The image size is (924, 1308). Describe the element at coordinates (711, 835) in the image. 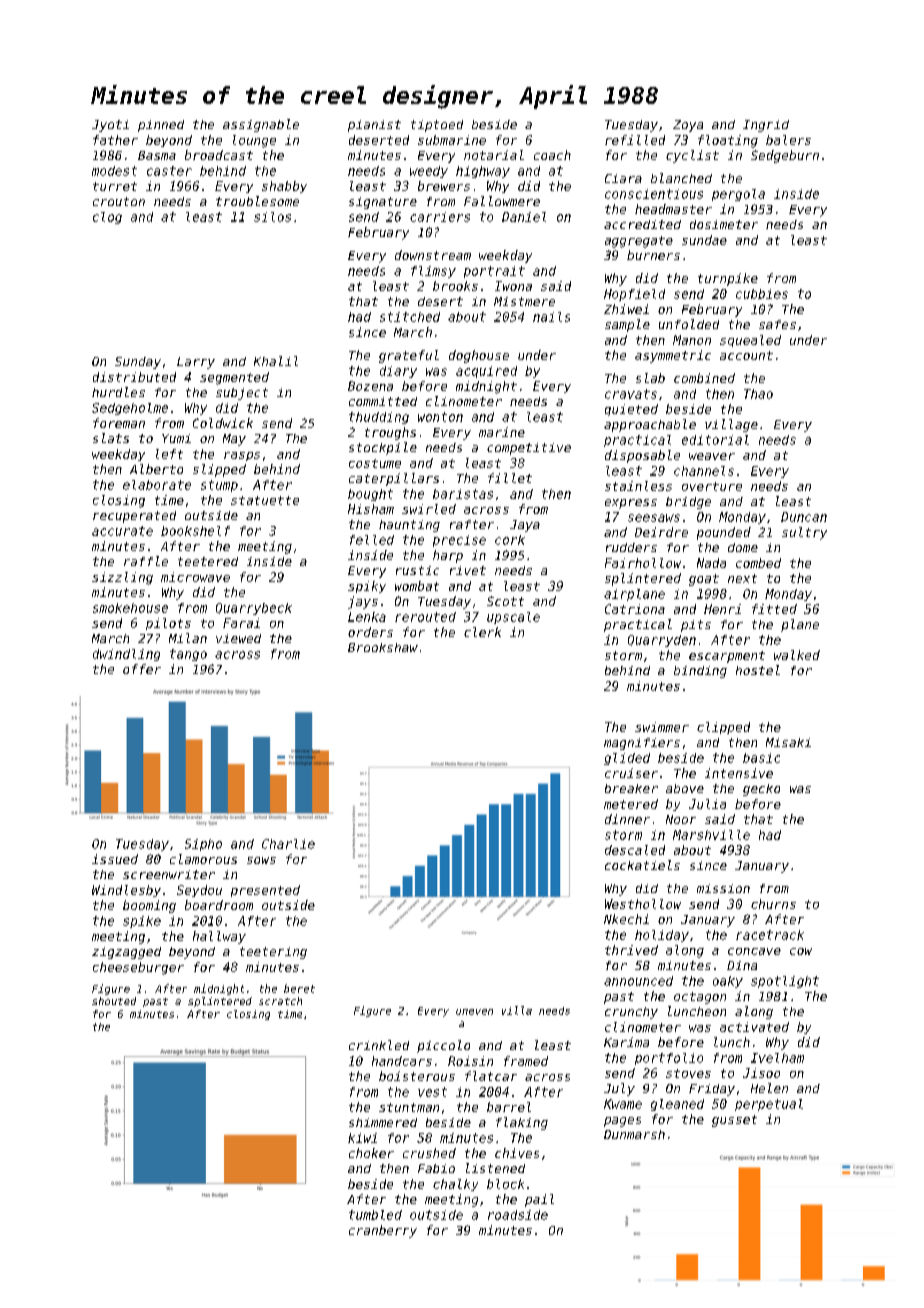

I see `Marshville` at that location.
